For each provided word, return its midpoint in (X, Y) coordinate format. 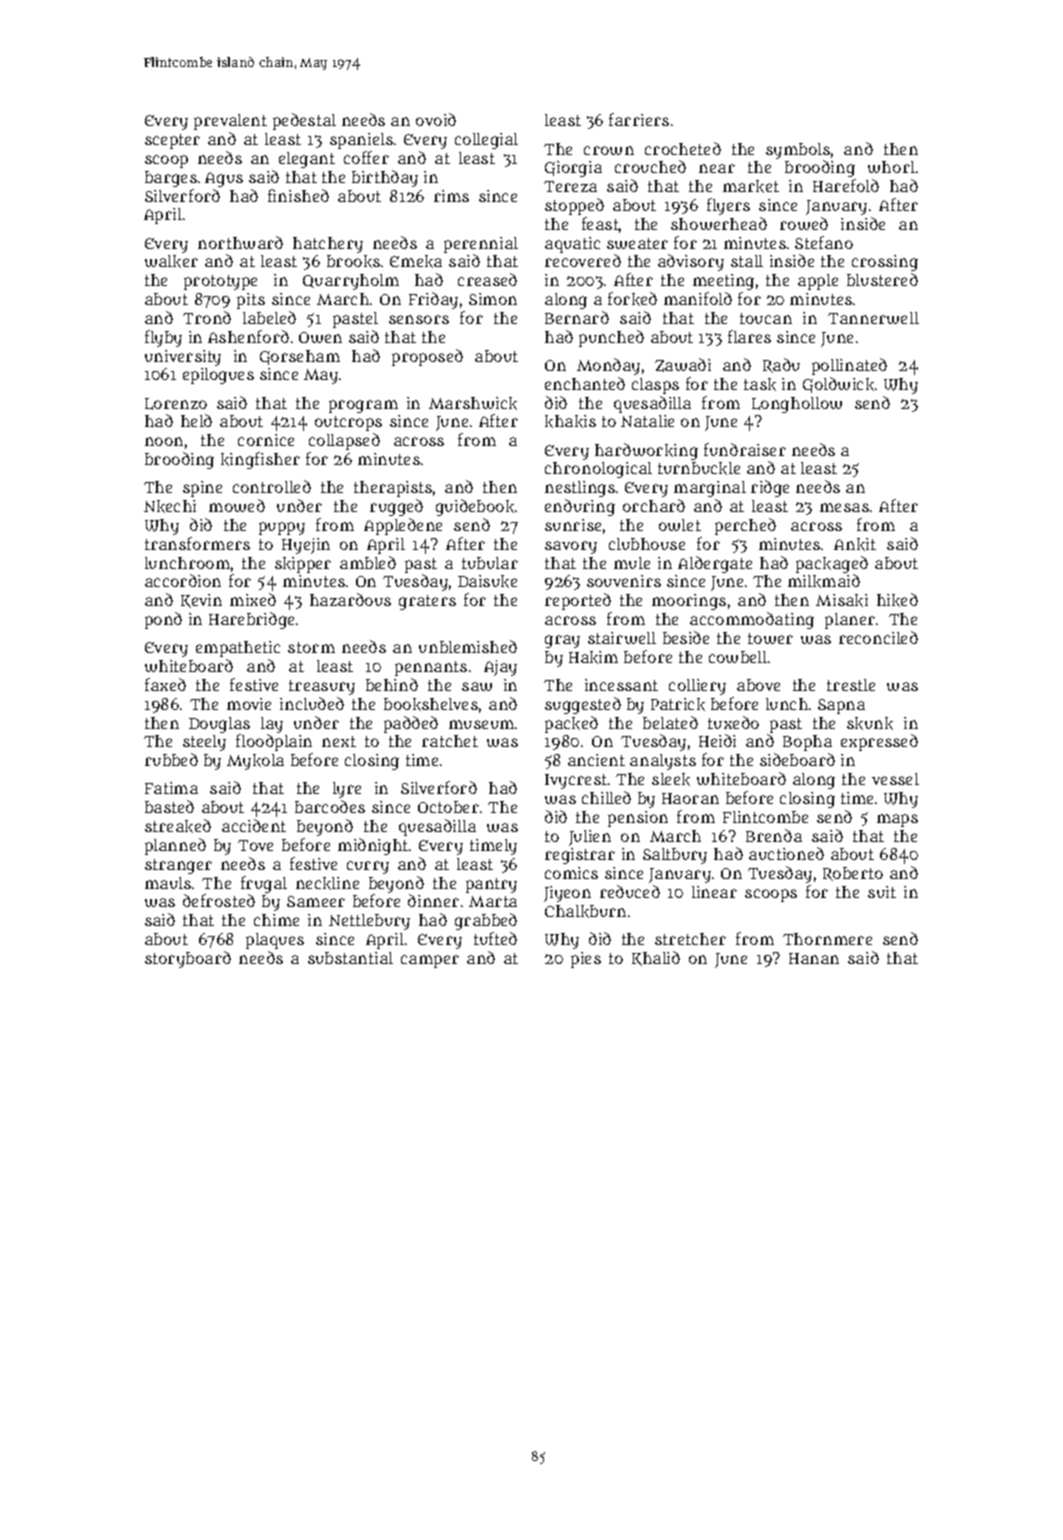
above (758, 685)
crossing (885, 263)
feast (600, 223)
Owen (320, 337)
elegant (307, 160)
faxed (165, 684)
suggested (583, 705)
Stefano (824, 242)
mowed (237, 505)
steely (204, 743)
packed (571, 724)
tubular (490, 563)
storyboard (188, 959)
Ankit (855, 544)
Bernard (577, 317)
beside (686, 637)
